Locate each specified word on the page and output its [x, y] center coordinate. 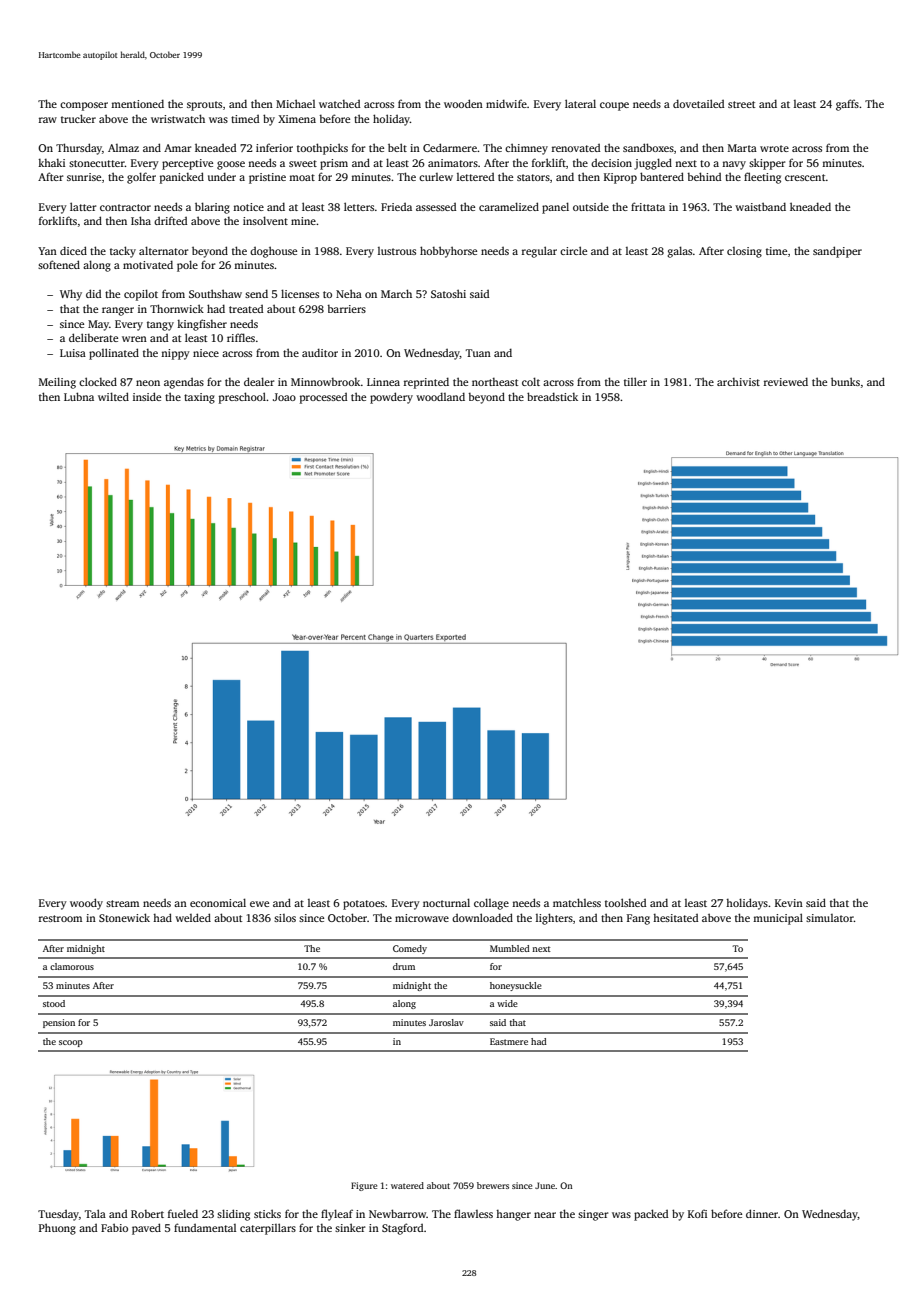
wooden [463, 103]
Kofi [697, 1213]
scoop [71, 1043]
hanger [513, 1215]
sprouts [204, 106]
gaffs [847, 105]
